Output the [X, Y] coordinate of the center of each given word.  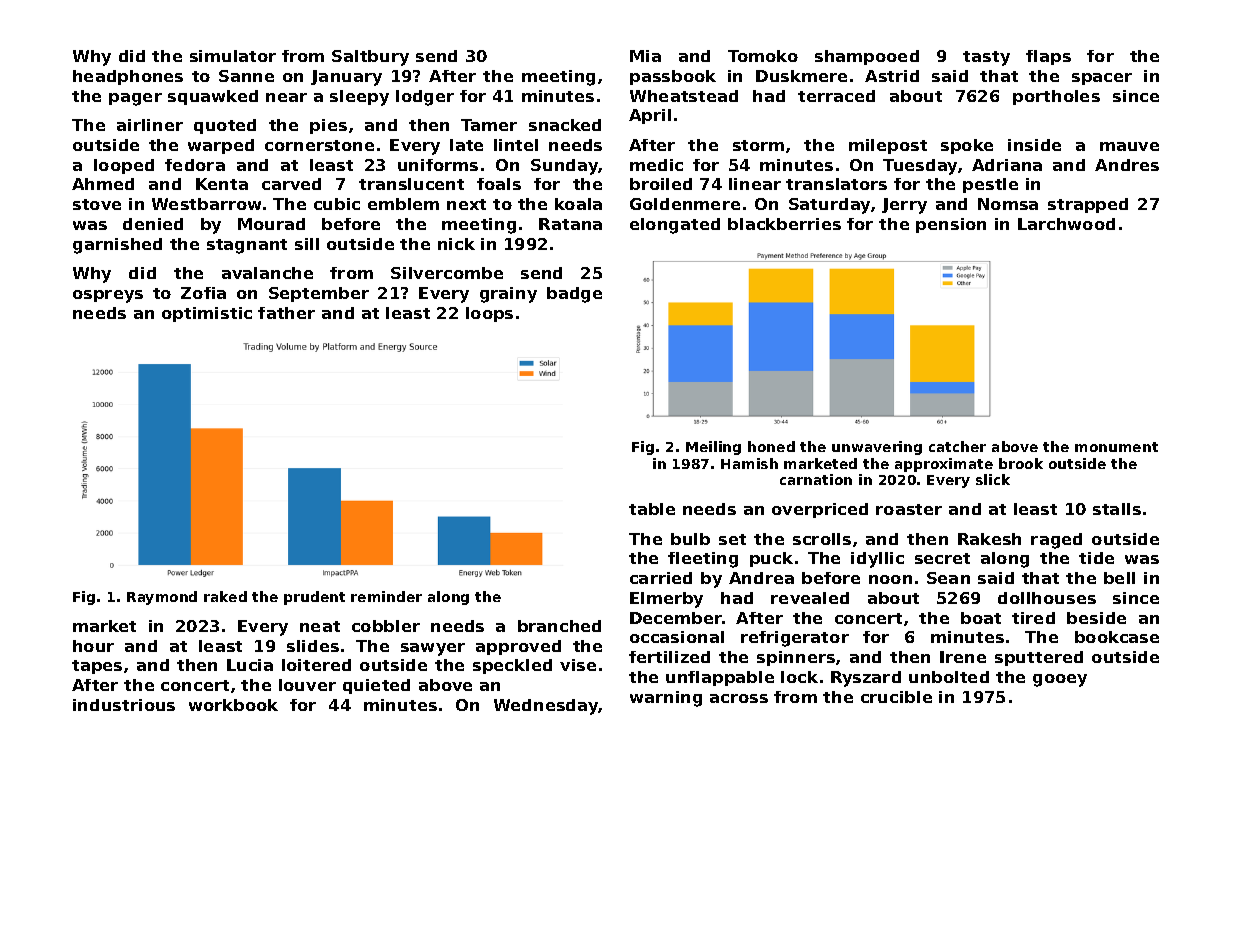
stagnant [247, 246]
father [286, 313]
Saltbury [370, 58]
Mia [645, 56]
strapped [1088, 205]
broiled [661, 184]
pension [951, 225]
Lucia [250, 665]
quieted [376, 686]
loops [489, 314]
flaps [1048, 57]
